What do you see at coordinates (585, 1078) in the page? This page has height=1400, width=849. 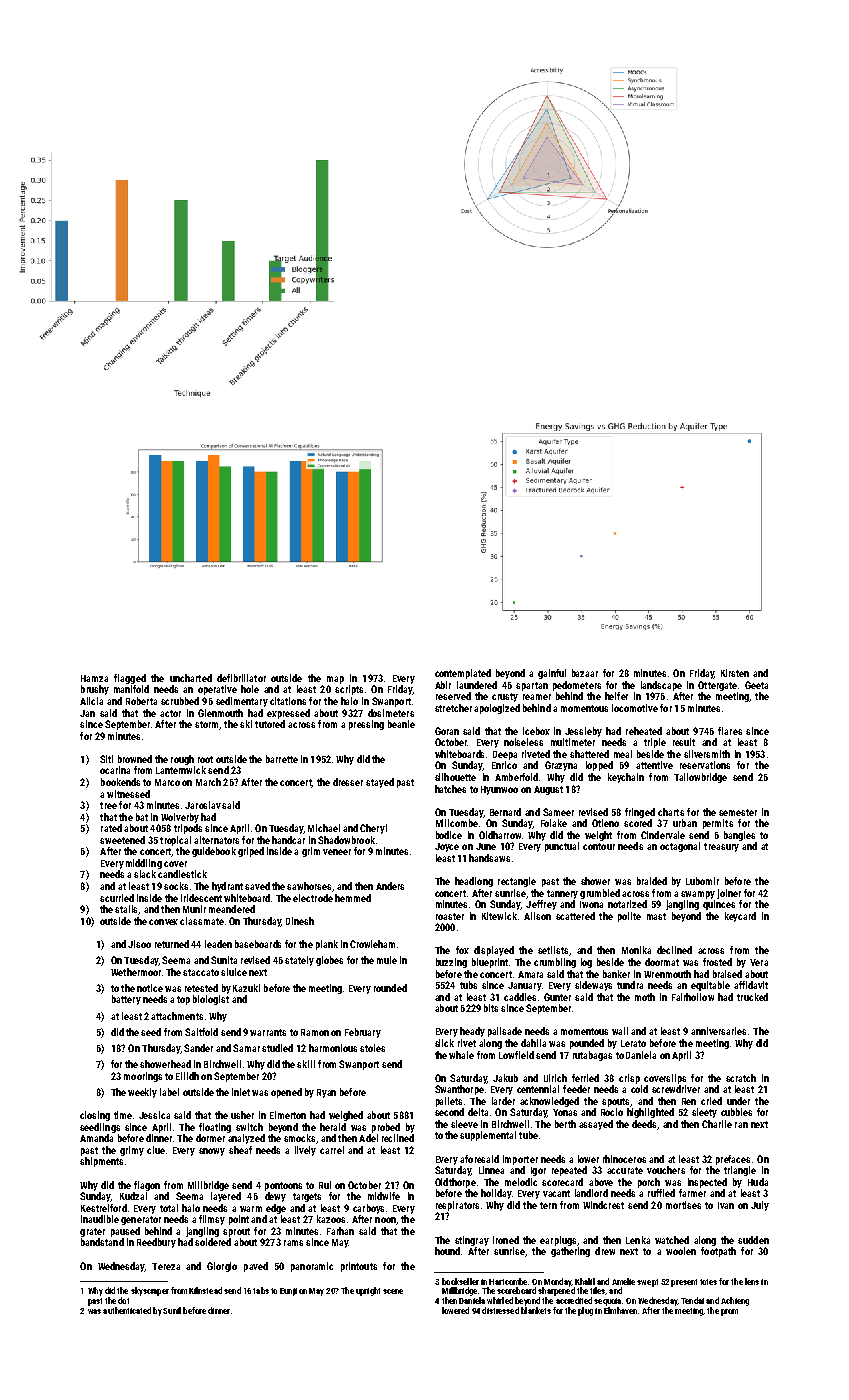 I see `ferried` at bounding box center [585, 1078].
